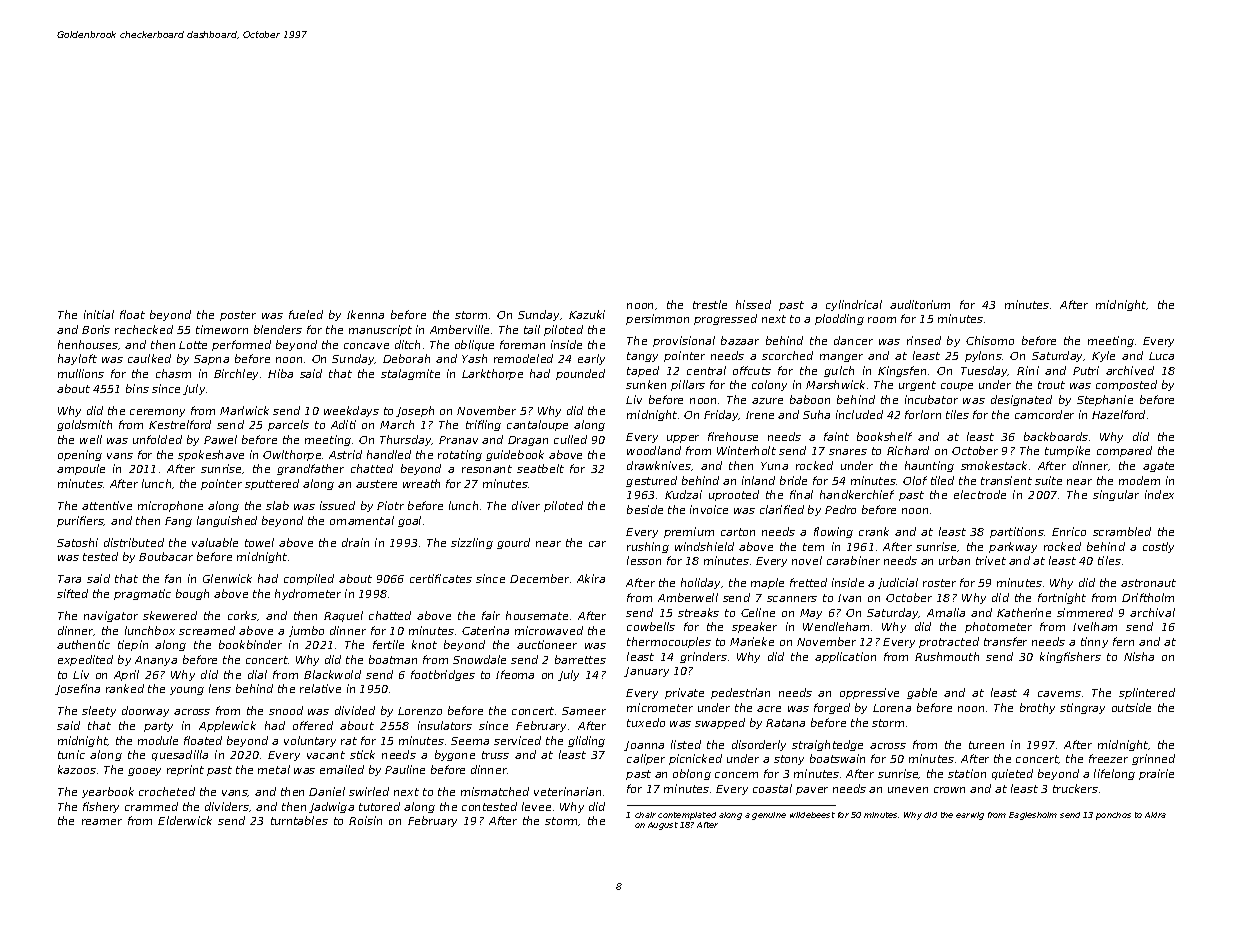 The image size is (1233, 952). I want to click on Kazuki, so click(587, 314).
